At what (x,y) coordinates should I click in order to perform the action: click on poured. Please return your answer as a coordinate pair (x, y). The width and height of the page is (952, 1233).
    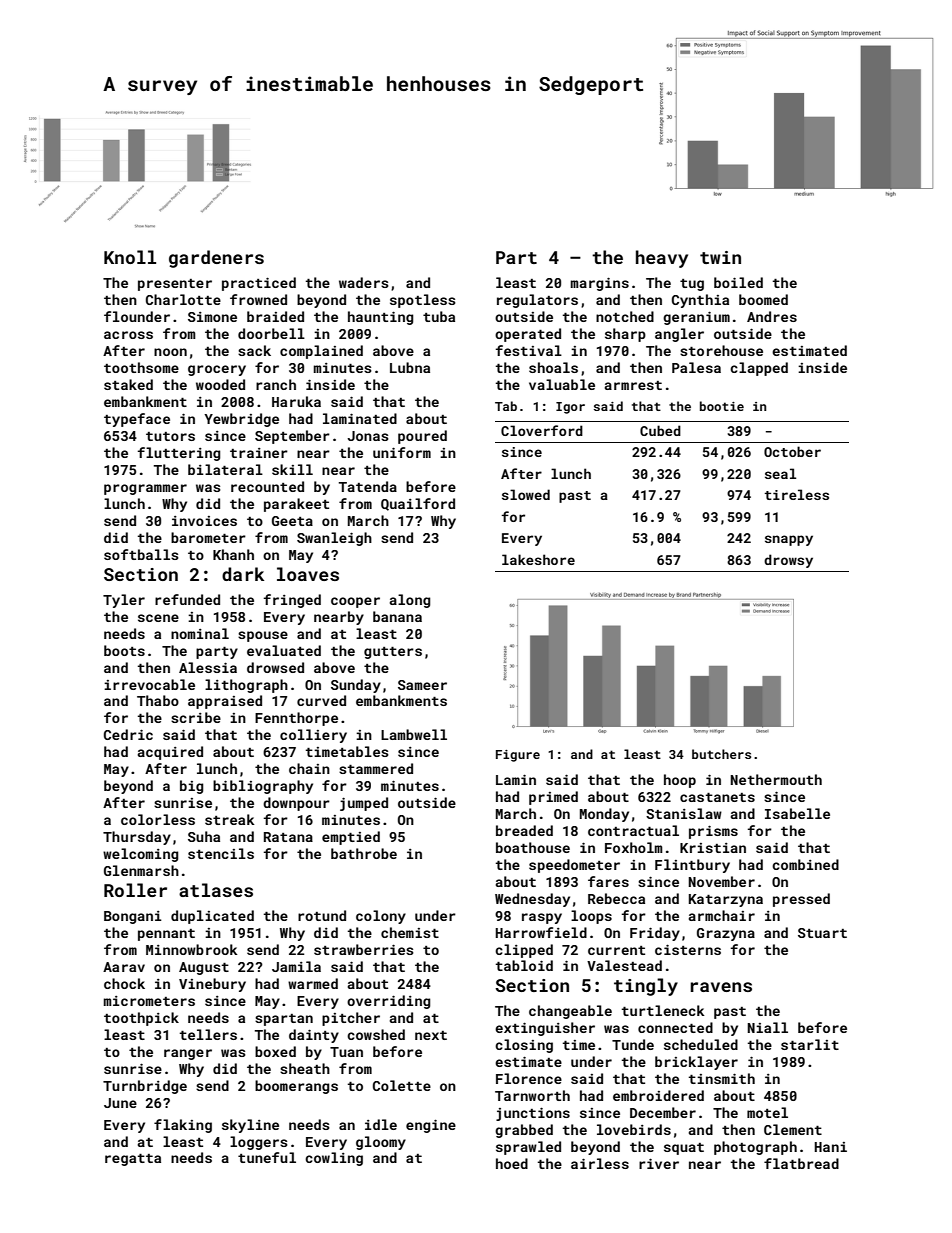
    Looking at the image, I should click on (422, 437).
